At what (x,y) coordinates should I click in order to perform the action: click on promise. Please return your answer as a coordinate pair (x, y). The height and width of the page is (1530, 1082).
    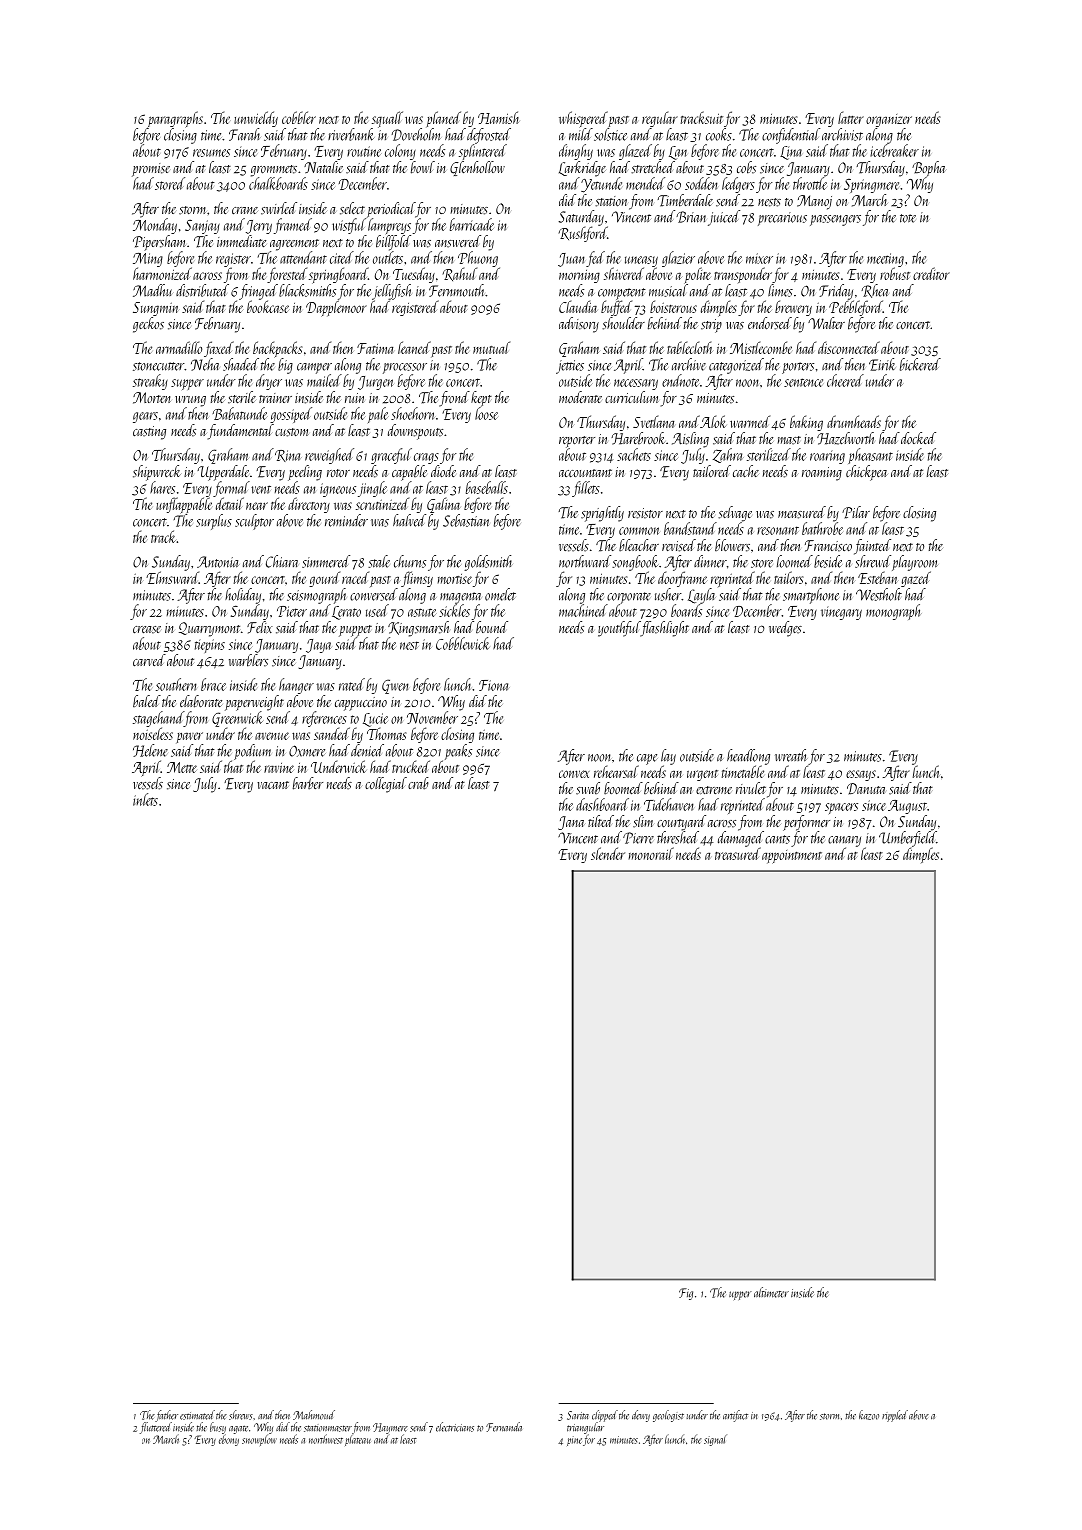
    Looking at the image, I should click on (151, 170).
